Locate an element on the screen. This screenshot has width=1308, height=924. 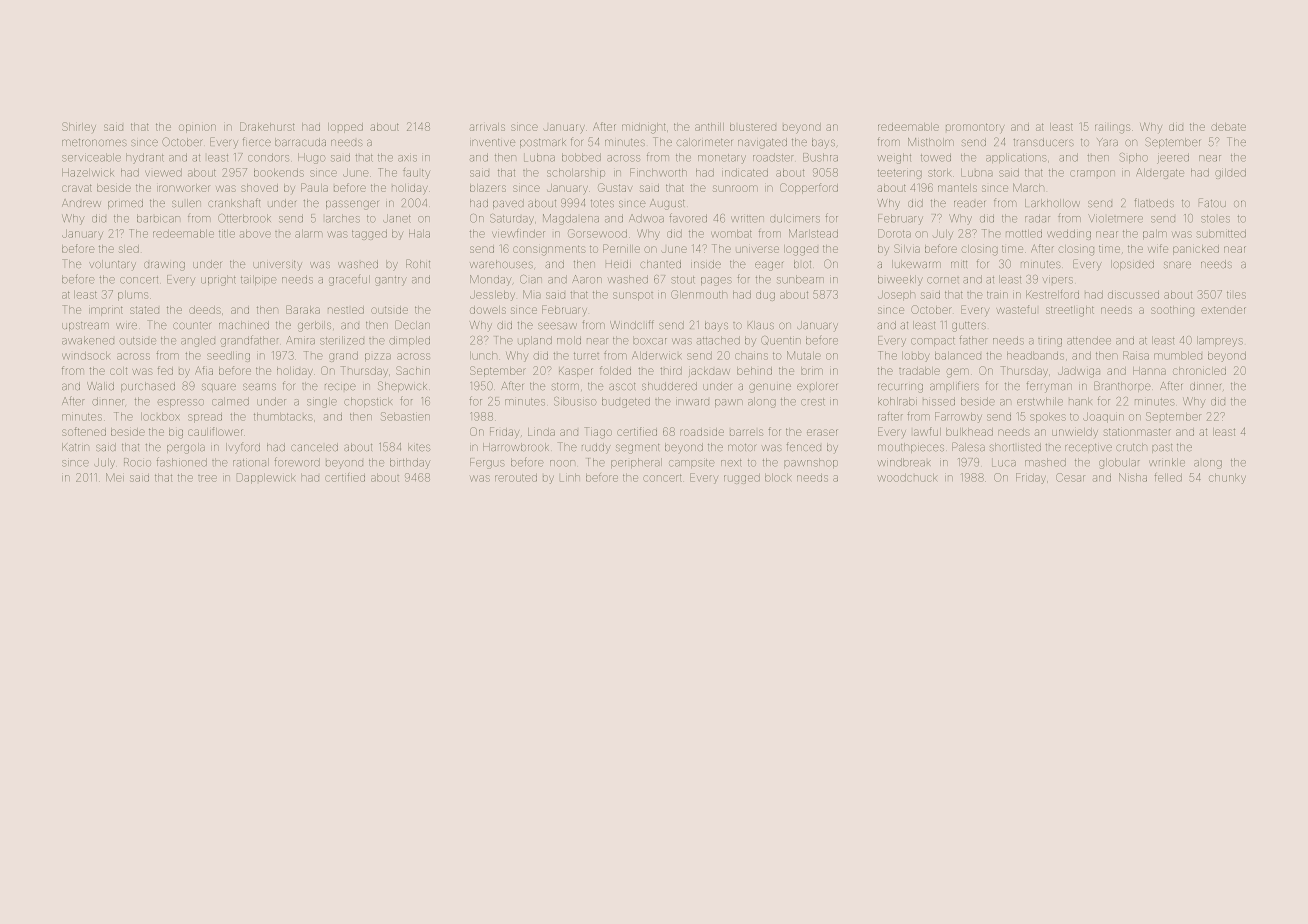
transducers is located at coordinates (1044, 142).
